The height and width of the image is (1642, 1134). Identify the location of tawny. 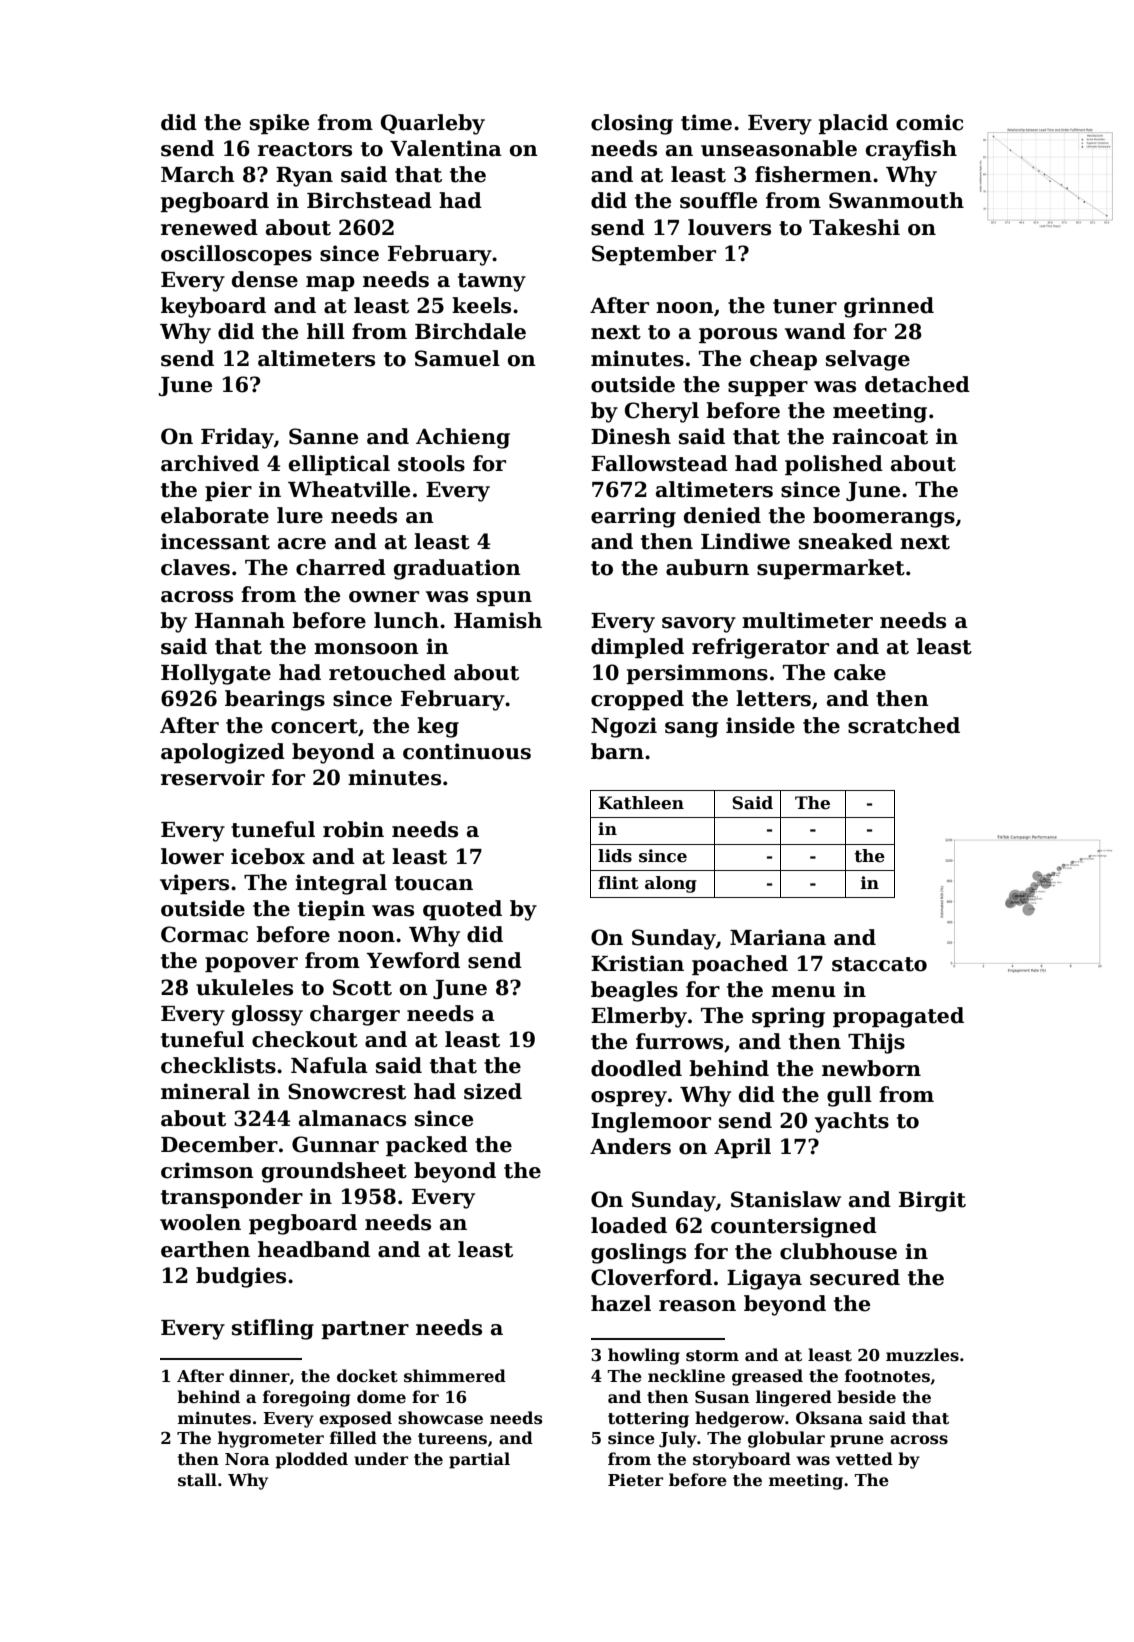
(492, 282).
